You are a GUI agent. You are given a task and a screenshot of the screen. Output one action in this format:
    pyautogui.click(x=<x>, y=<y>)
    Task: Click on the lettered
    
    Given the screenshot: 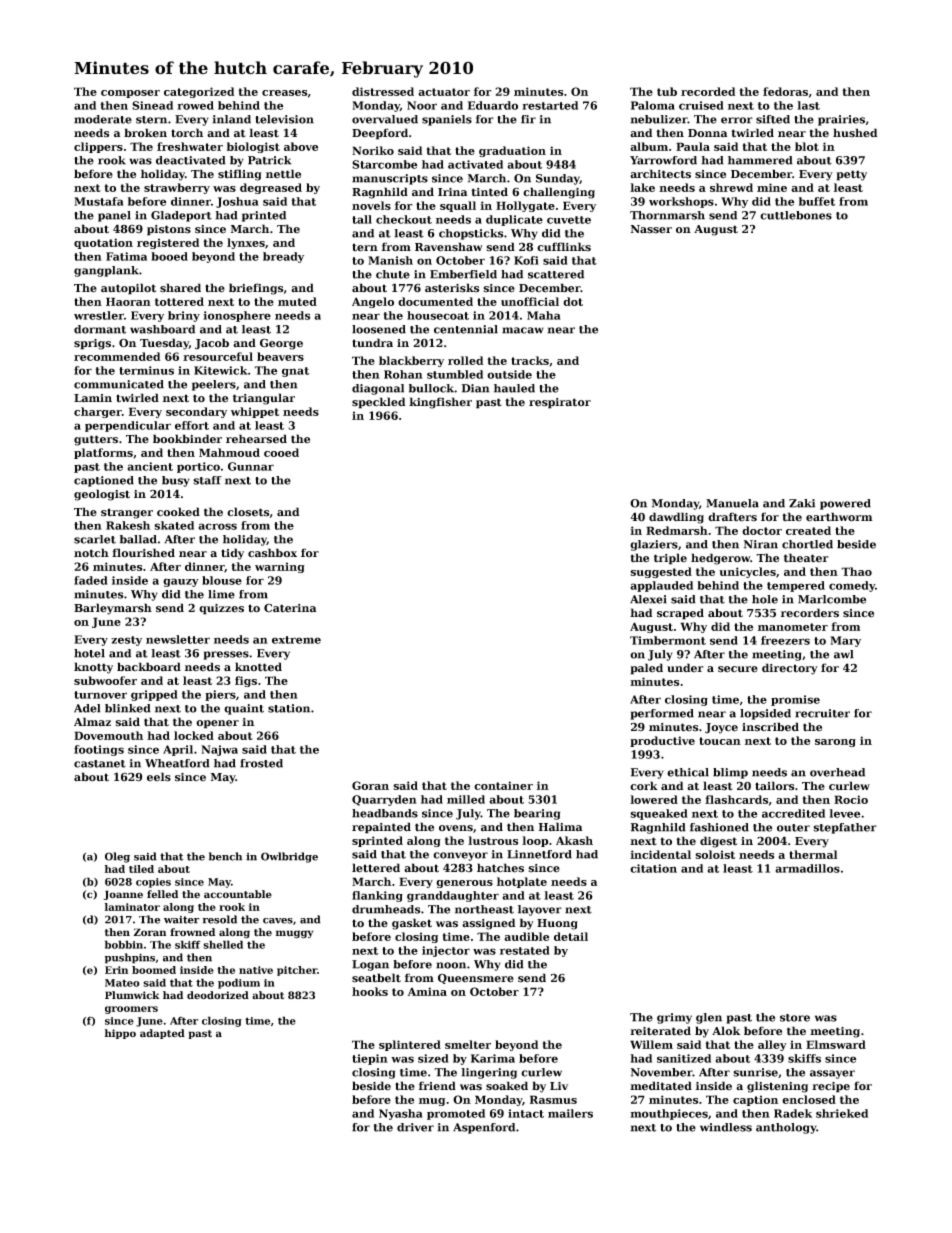 What is the action you would take?
    pyautogui.click(x=376, y=868)
